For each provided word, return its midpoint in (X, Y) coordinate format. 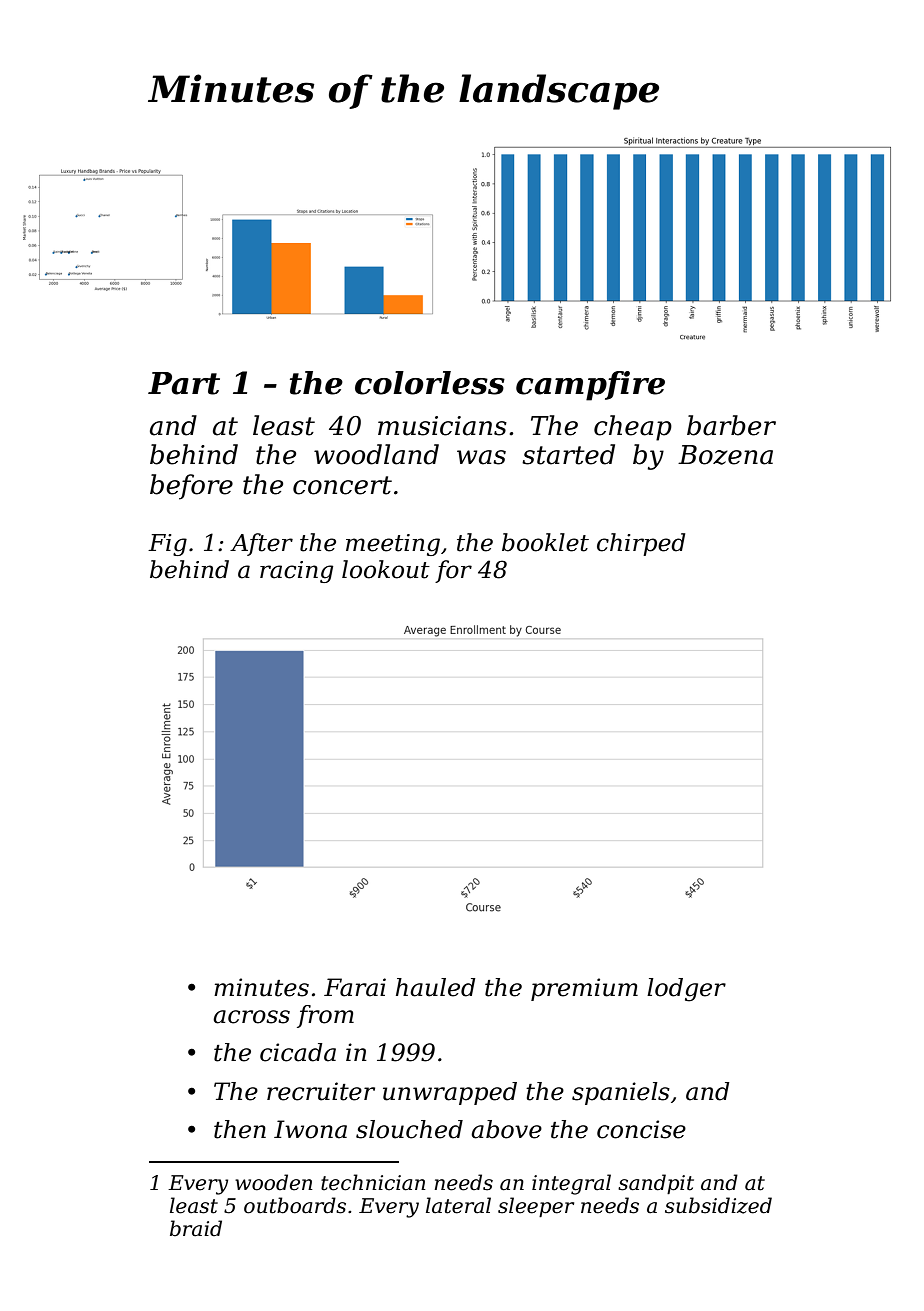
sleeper (536, 1207)
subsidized (718, 1205)
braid (196, 1228)
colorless (430, 383)
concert (342, 485)
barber (731, 425)
